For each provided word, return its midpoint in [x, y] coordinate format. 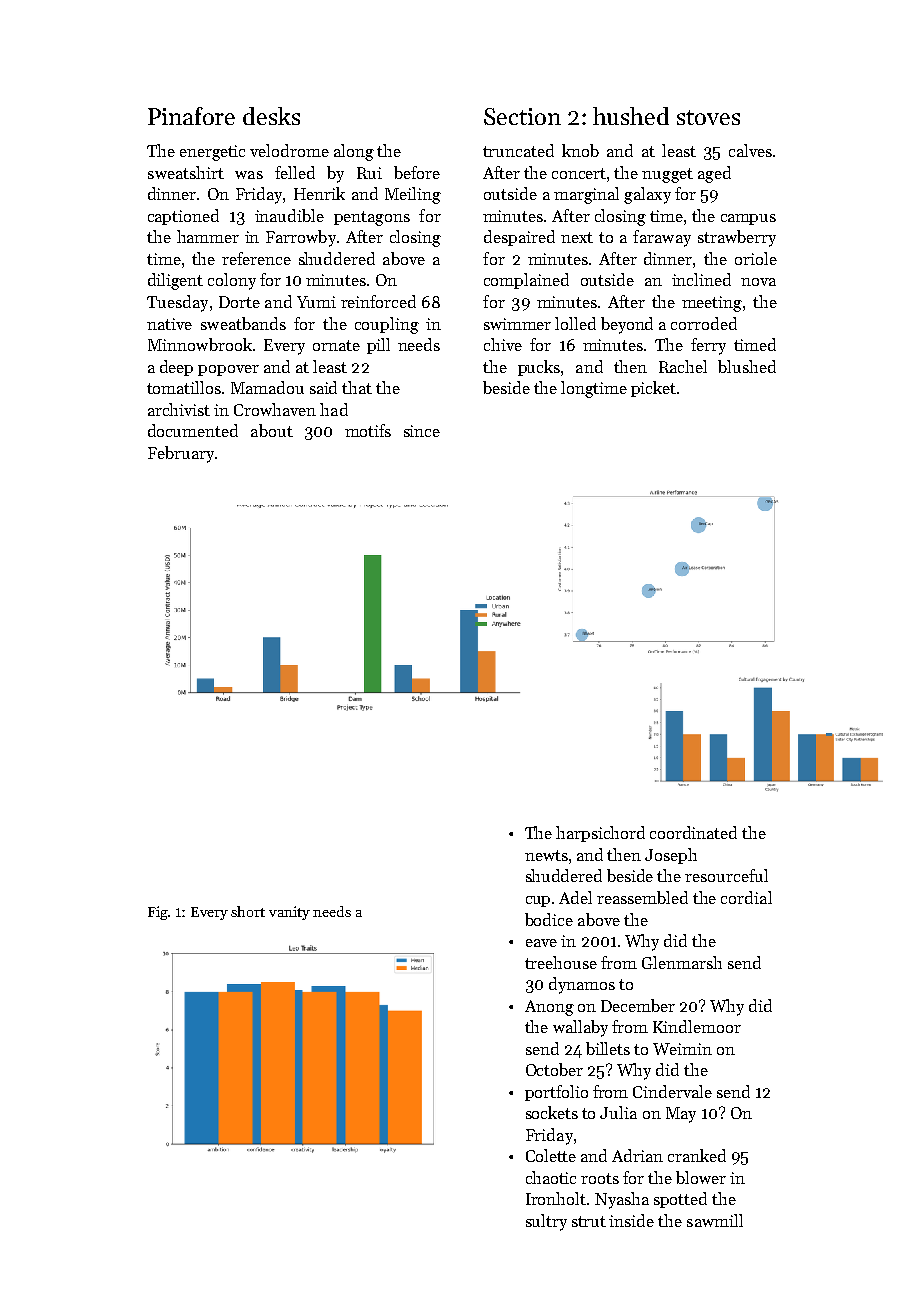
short [248, 911]
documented [193, 430]
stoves [708, 117]
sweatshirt [186, 172]
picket [653, 389]
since [422, 431]
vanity [289, 913]
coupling [387, 325]
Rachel [683, 366]
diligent [175, 281]
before [417, 172]
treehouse [561, 962]
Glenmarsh [682, 962]
